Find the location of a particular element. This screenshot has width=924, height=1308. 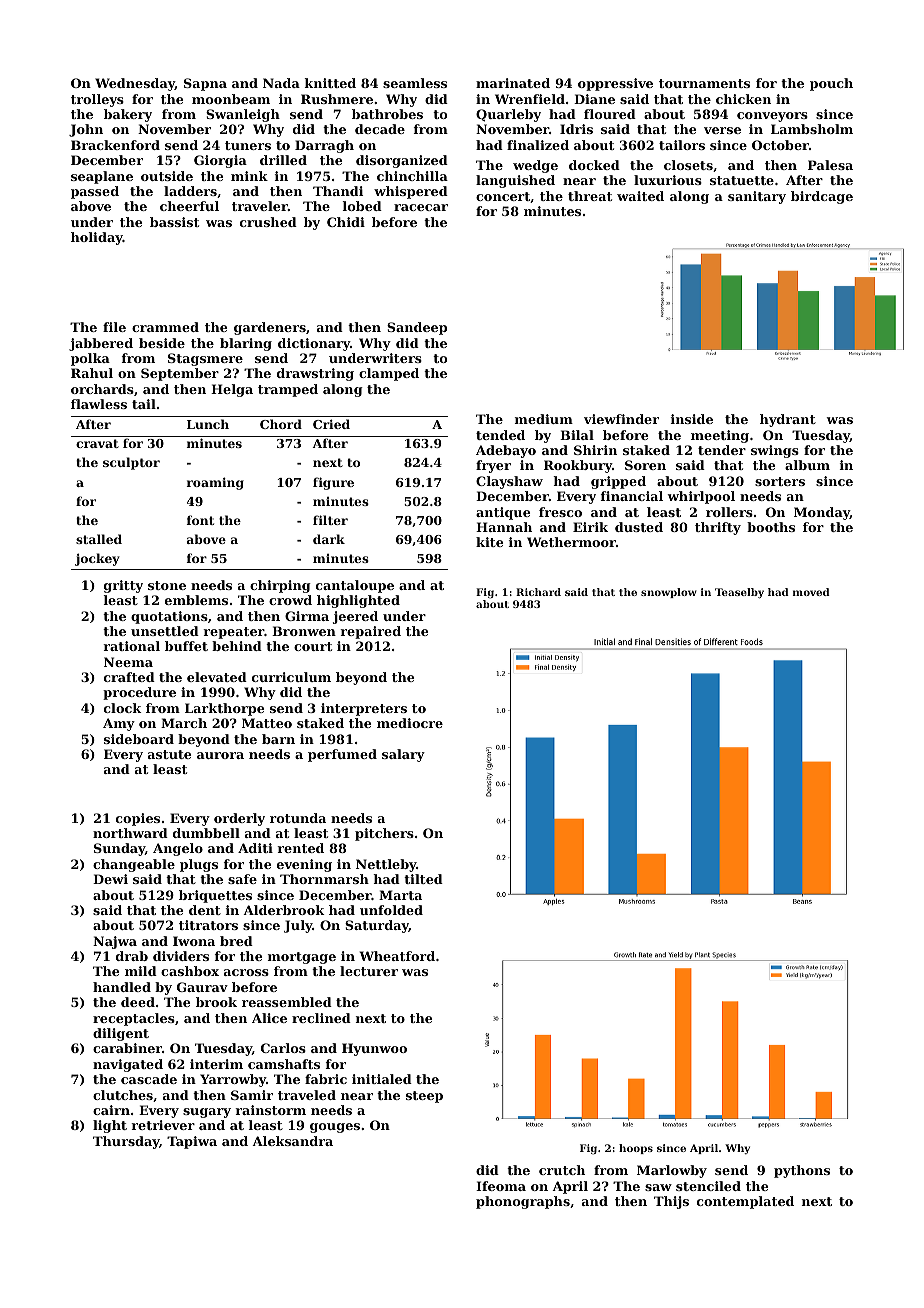

snowplow is located at coordinates (669, 593).
